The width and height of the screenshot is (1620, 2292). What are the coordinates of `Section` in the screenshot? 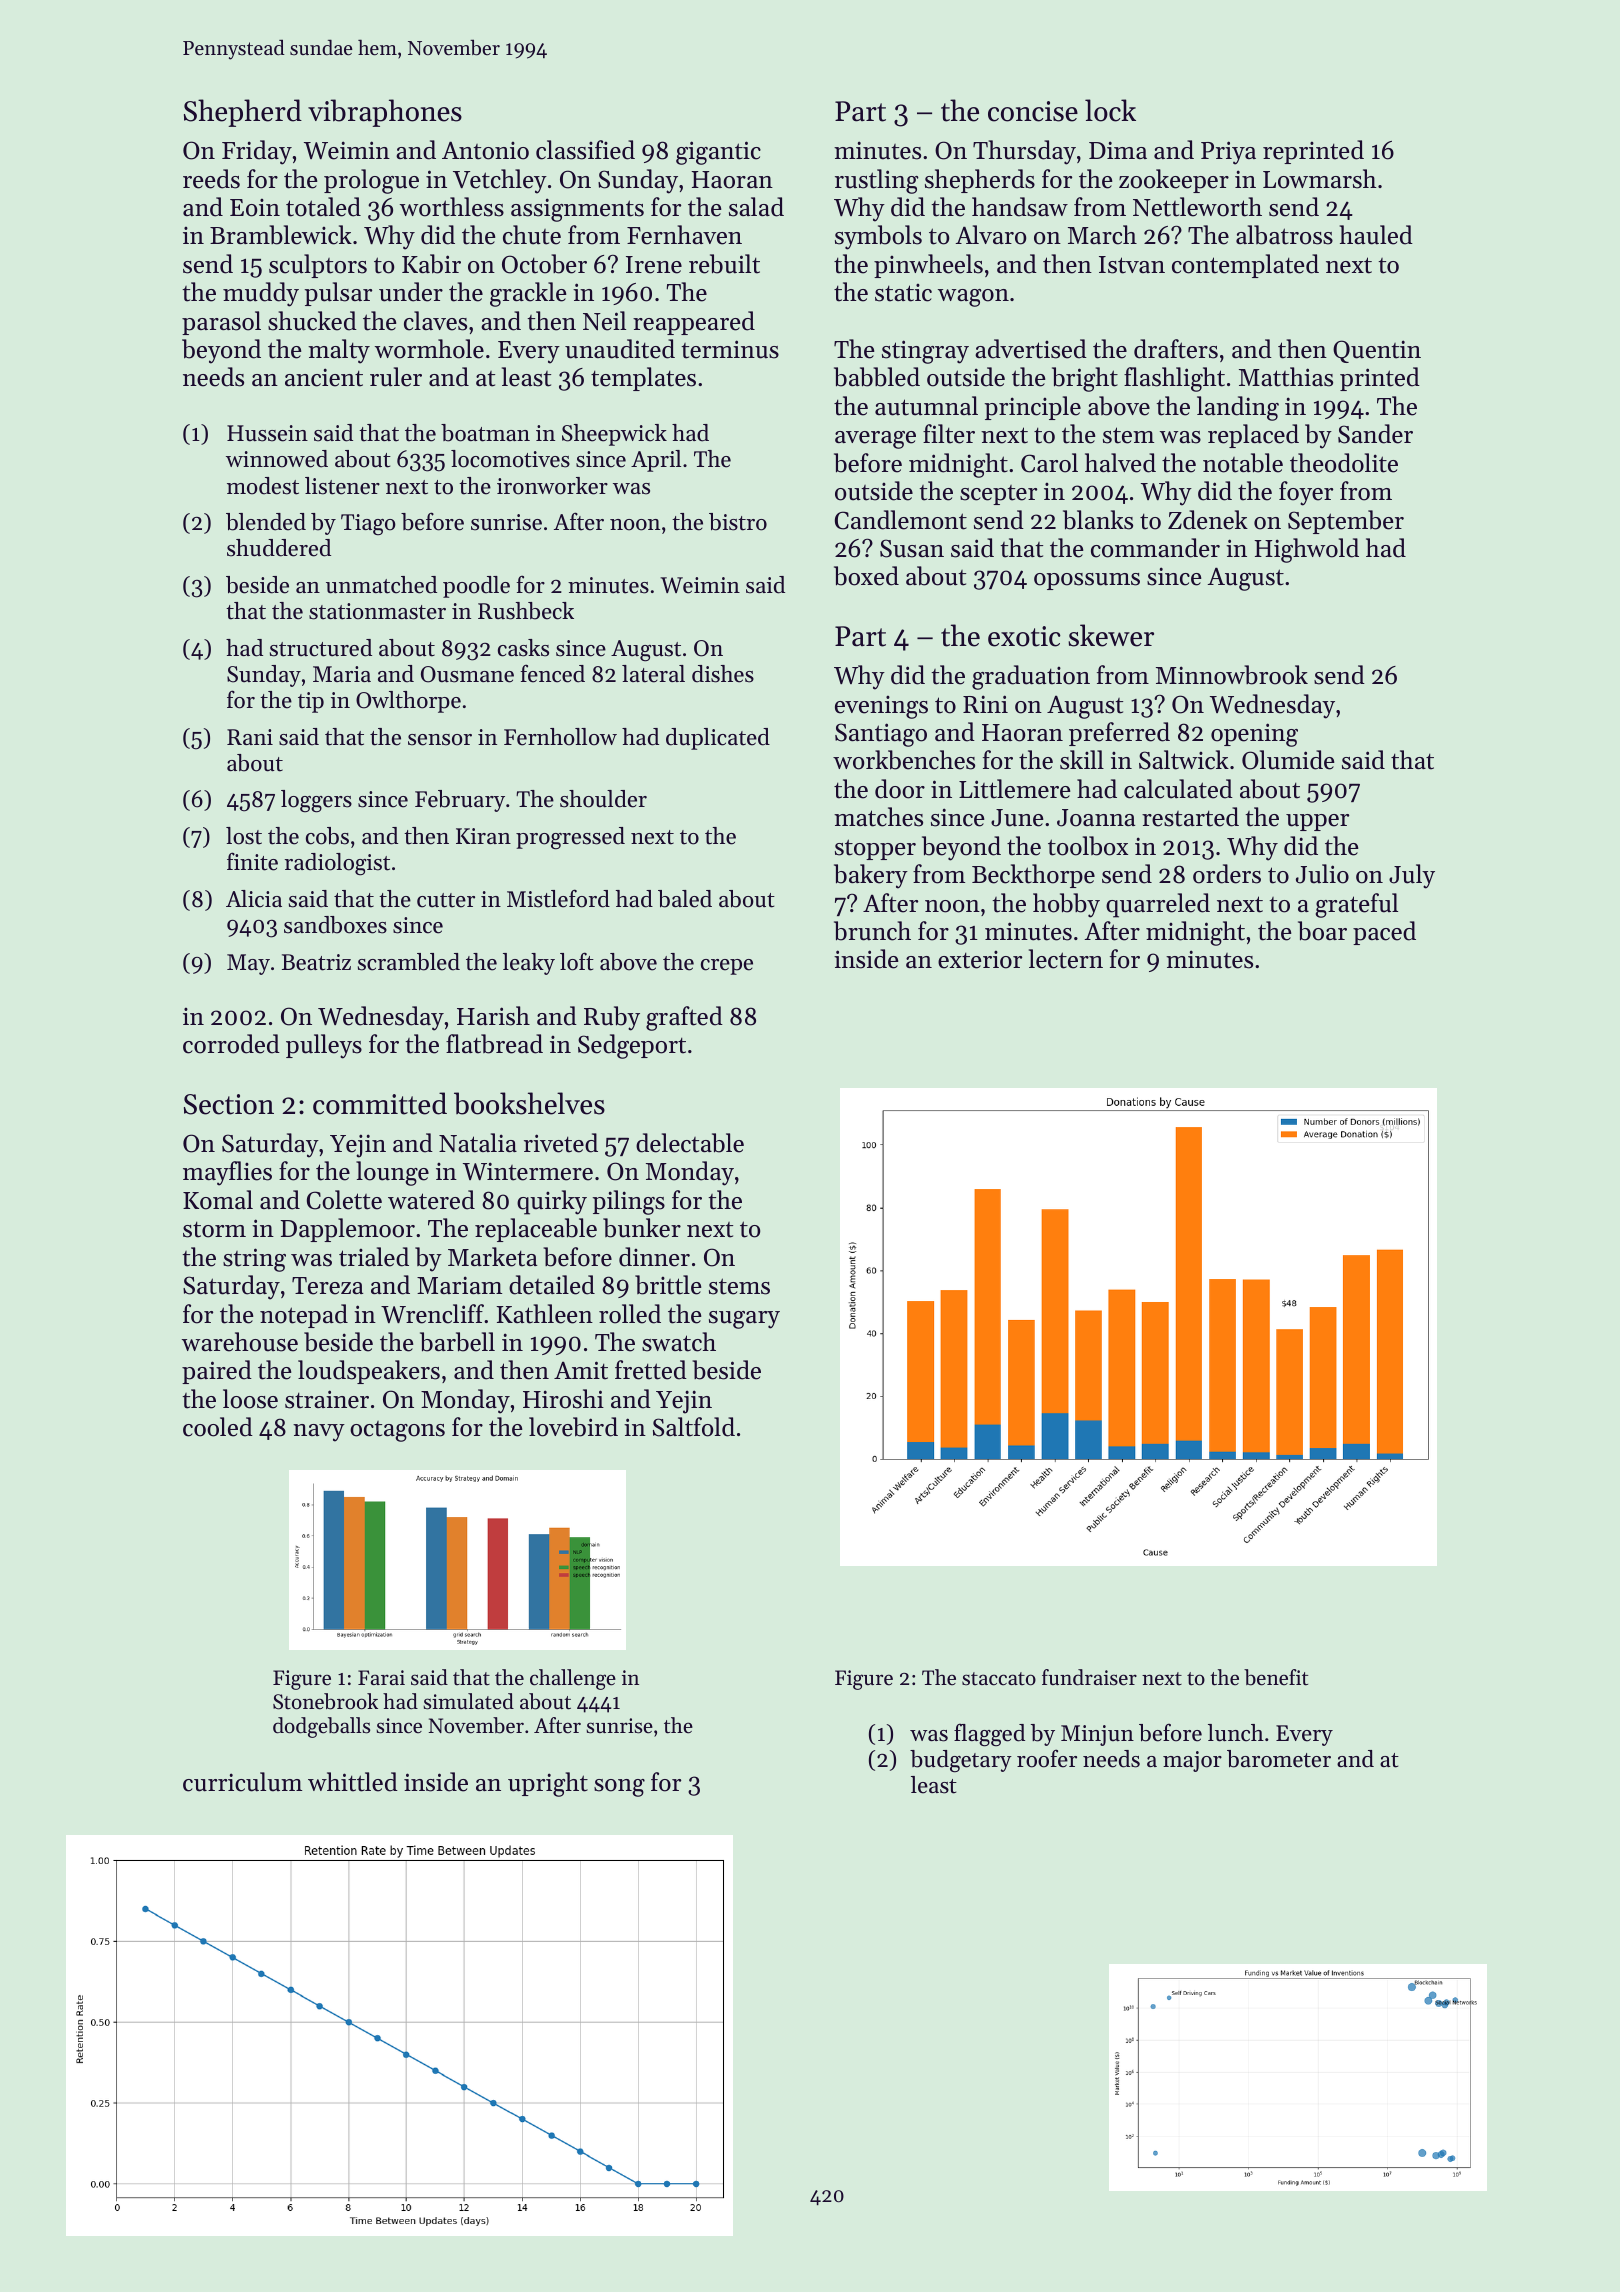 It's located at (229, 1104).
